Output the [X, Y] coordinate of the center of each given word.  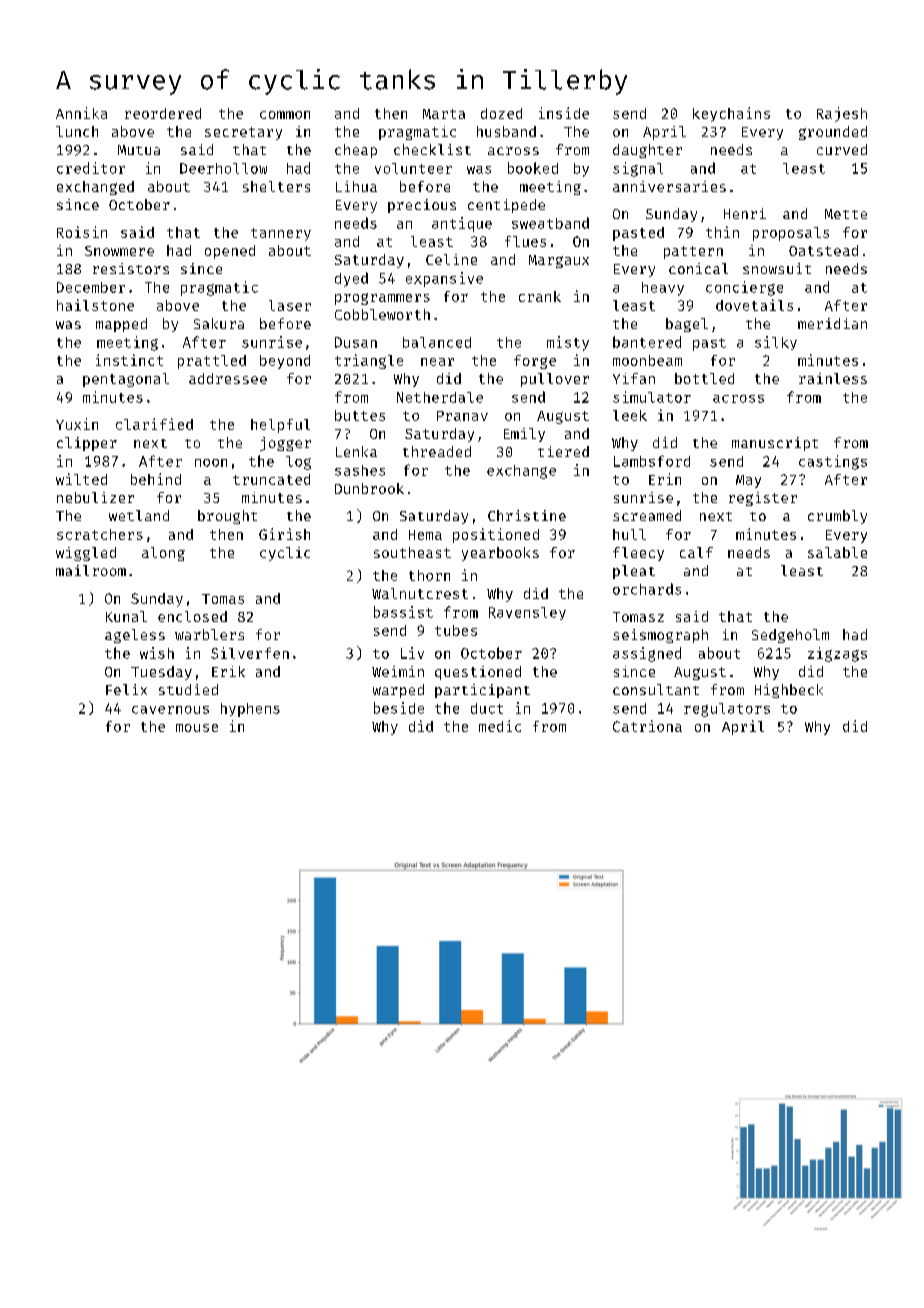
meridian [832, 323]
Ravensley [527, 613]
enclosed [192, 616]
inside [564, 113]
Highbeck [789, 691]
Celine [451, 259]
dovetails [754, 305]
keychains [731, 114]
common [285, 115]
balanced [437, 342]
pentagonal [126, 380]
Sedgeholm [790, 636]
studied [188, 689]
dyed [351, 279]
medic [500, 726]
